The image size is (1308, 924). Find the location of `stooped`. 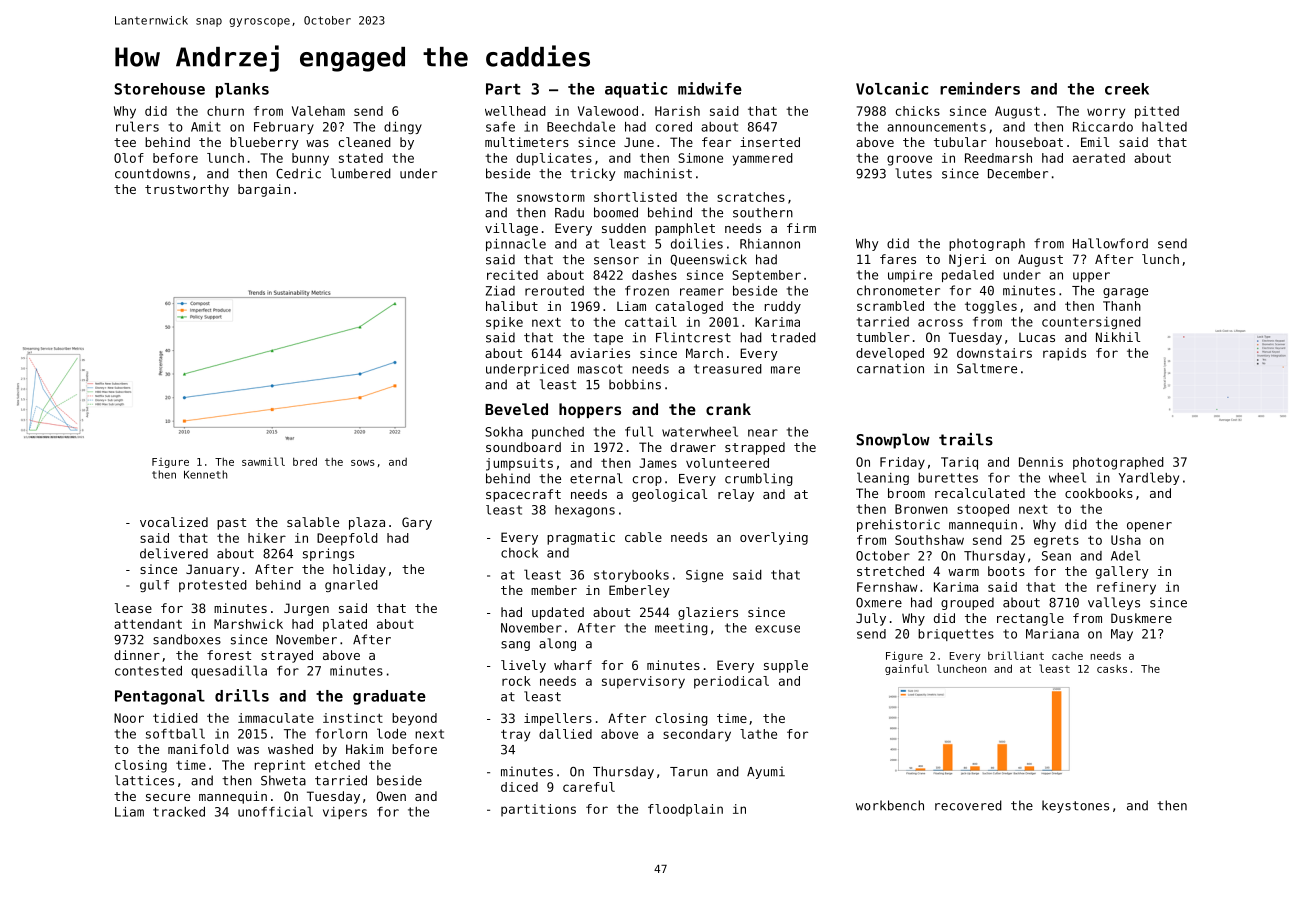

stooped is located at coordinates (983, 510).
